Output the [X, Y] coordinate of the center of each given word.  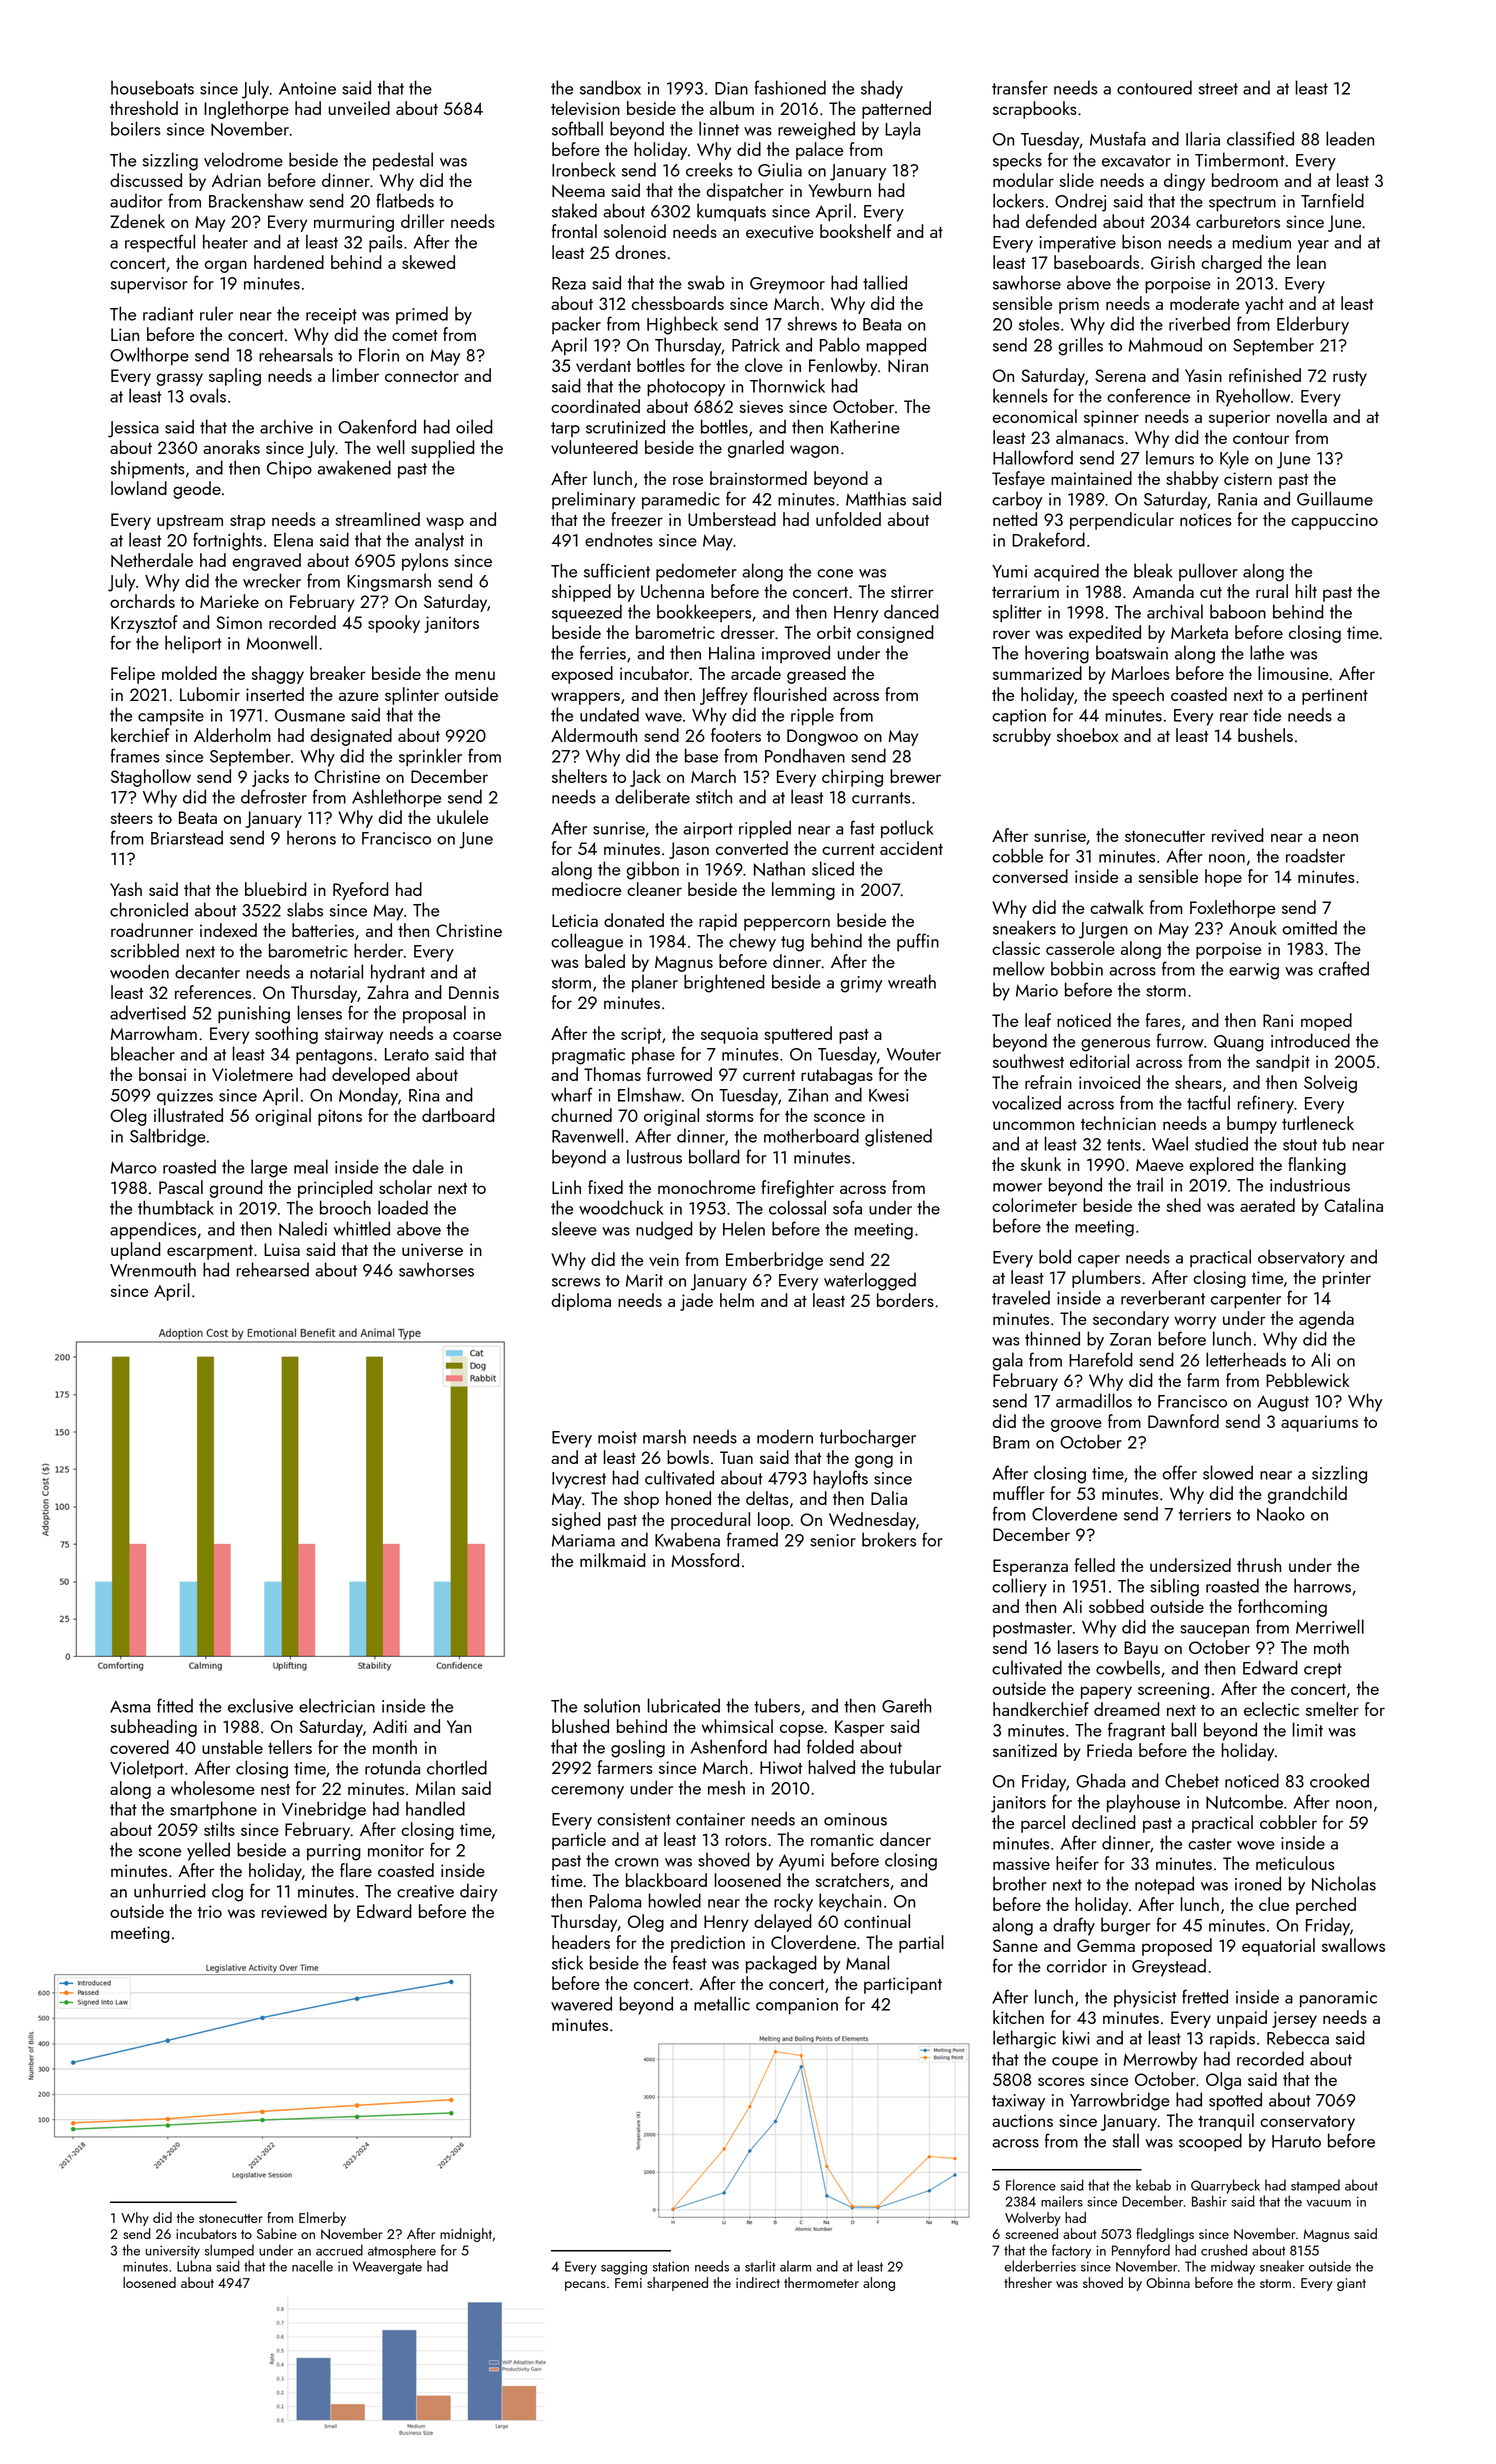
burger [1125, 1926]
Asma [130, 1706]
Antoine [307, 88]
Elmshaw [649, 1094]
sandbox [610, 87]
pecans [585, 2286]
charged [1231, 264]
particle [579, 1841]
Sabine [277, 2233]
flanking [1317, 1166]
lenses [320, 1012]
